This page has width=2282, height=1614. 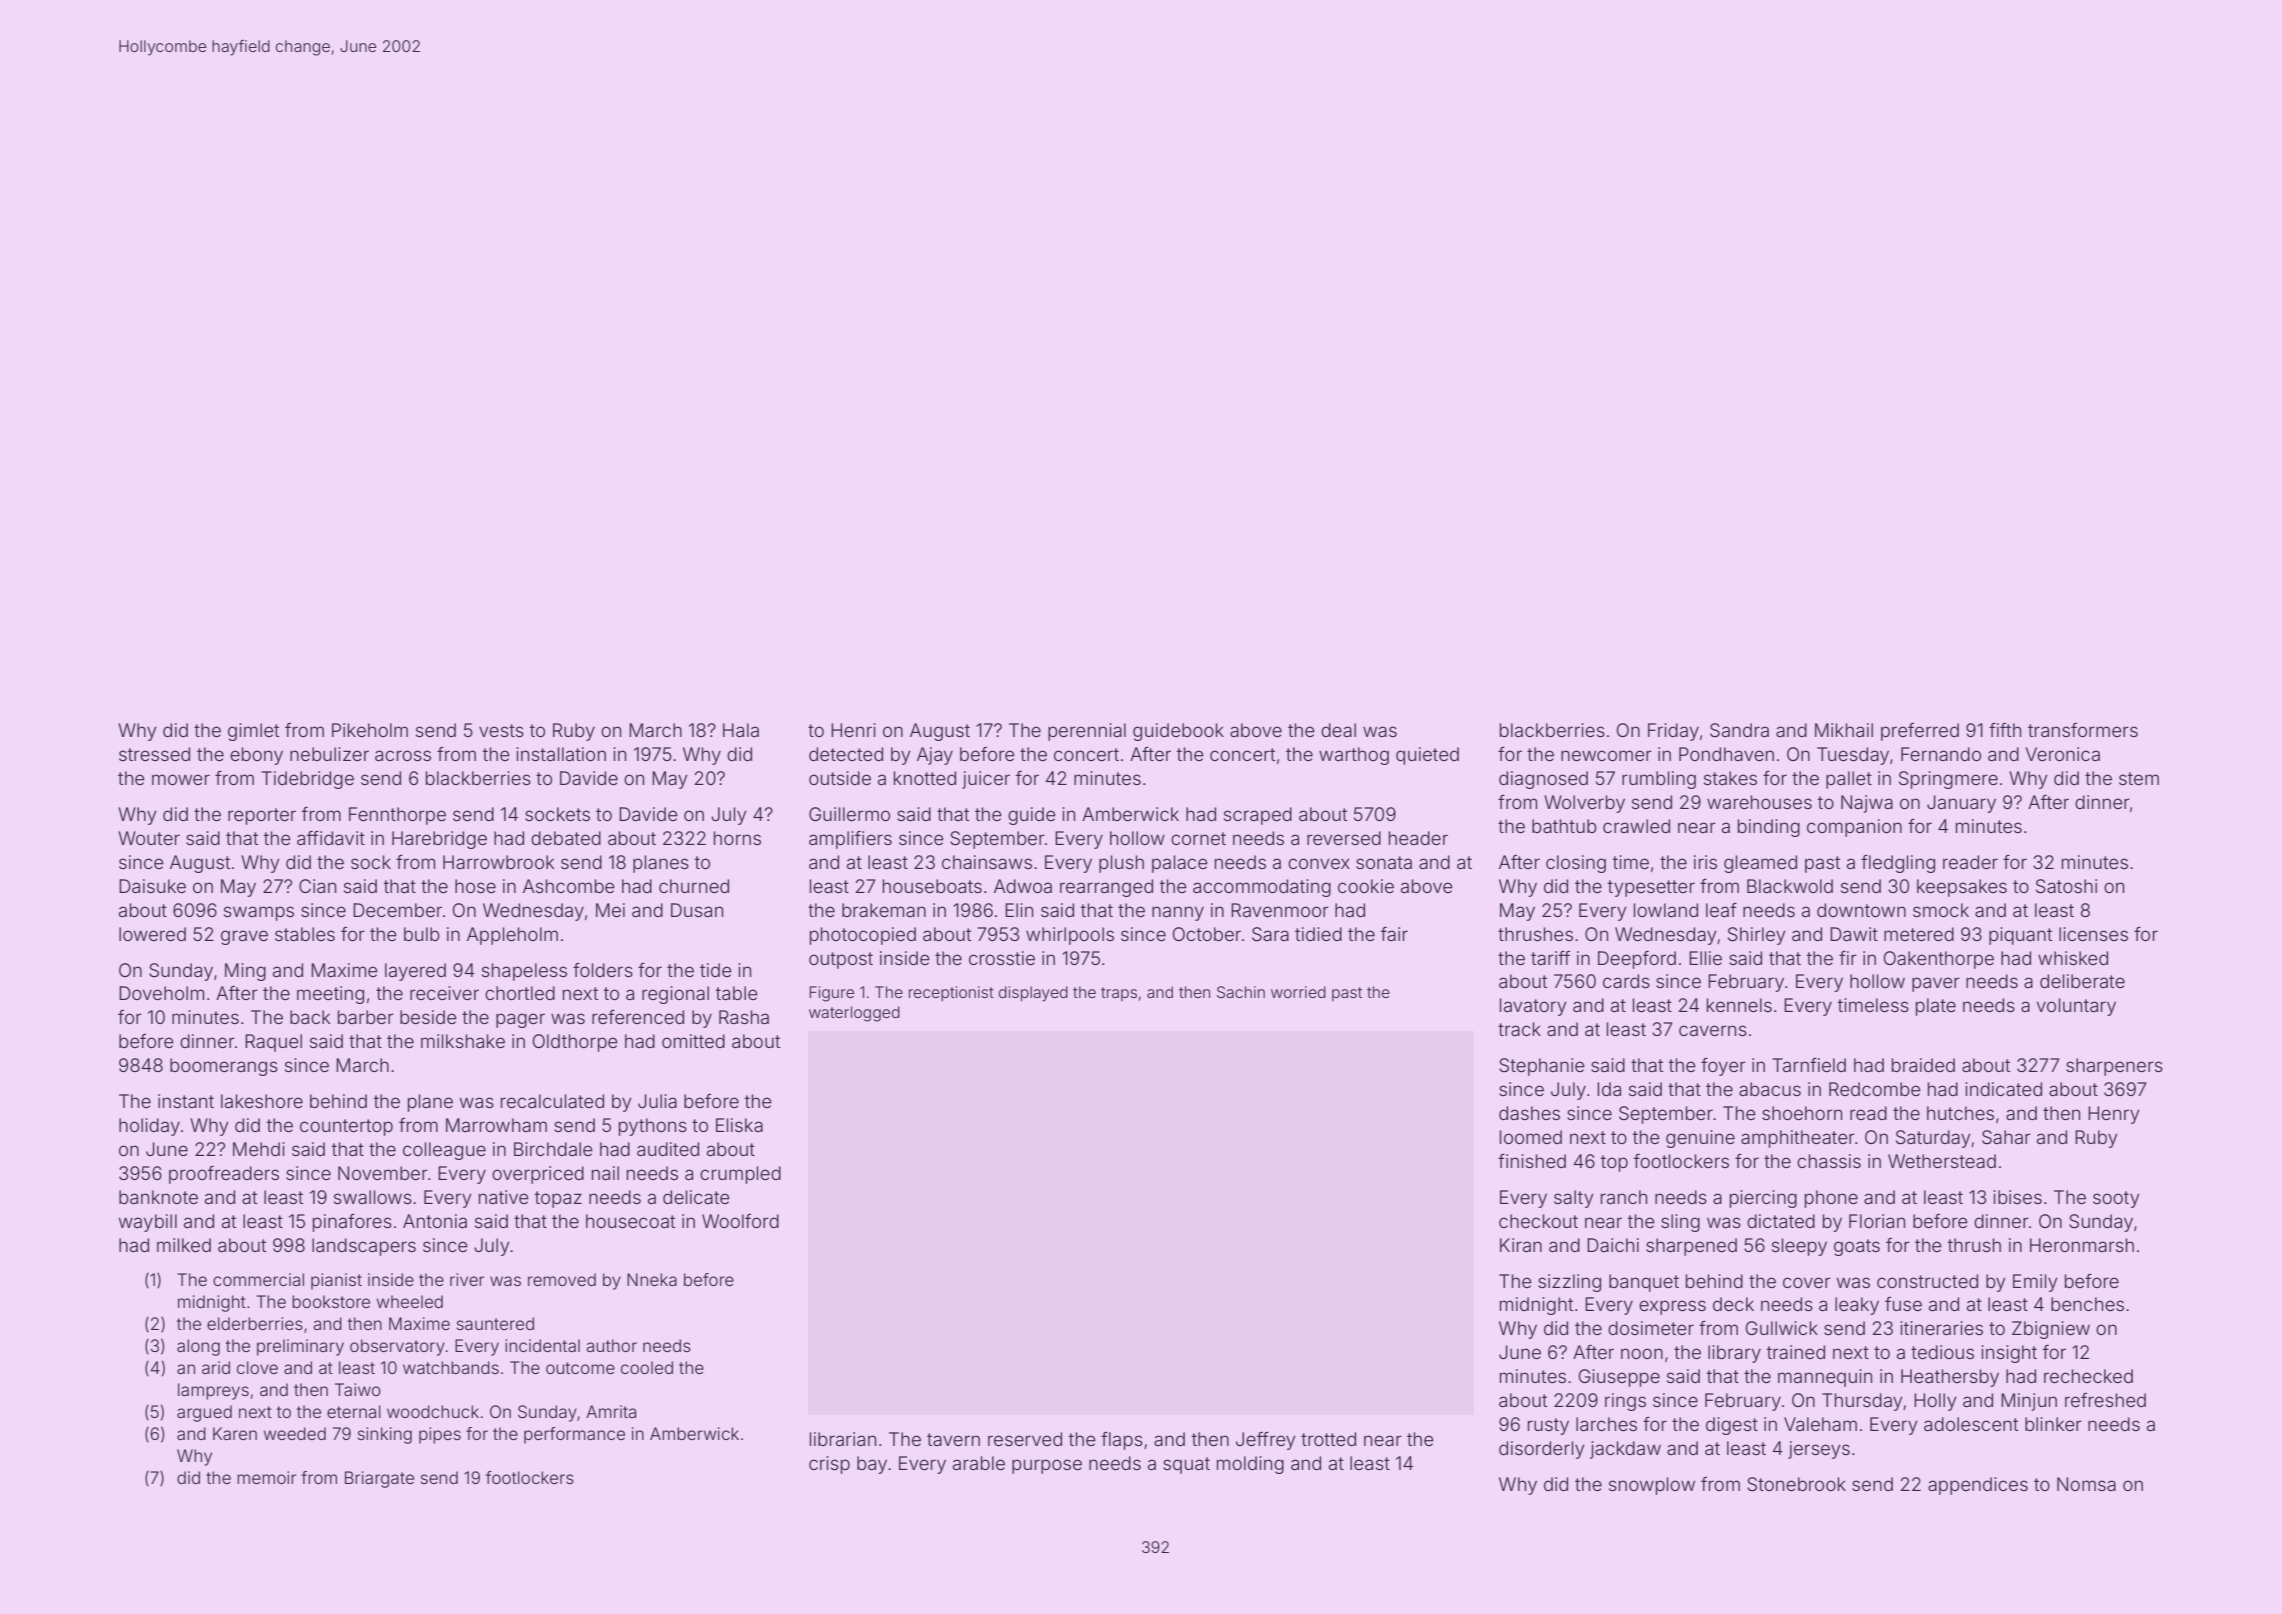 I want to click on preferred, so click(x=1920, y=732).
